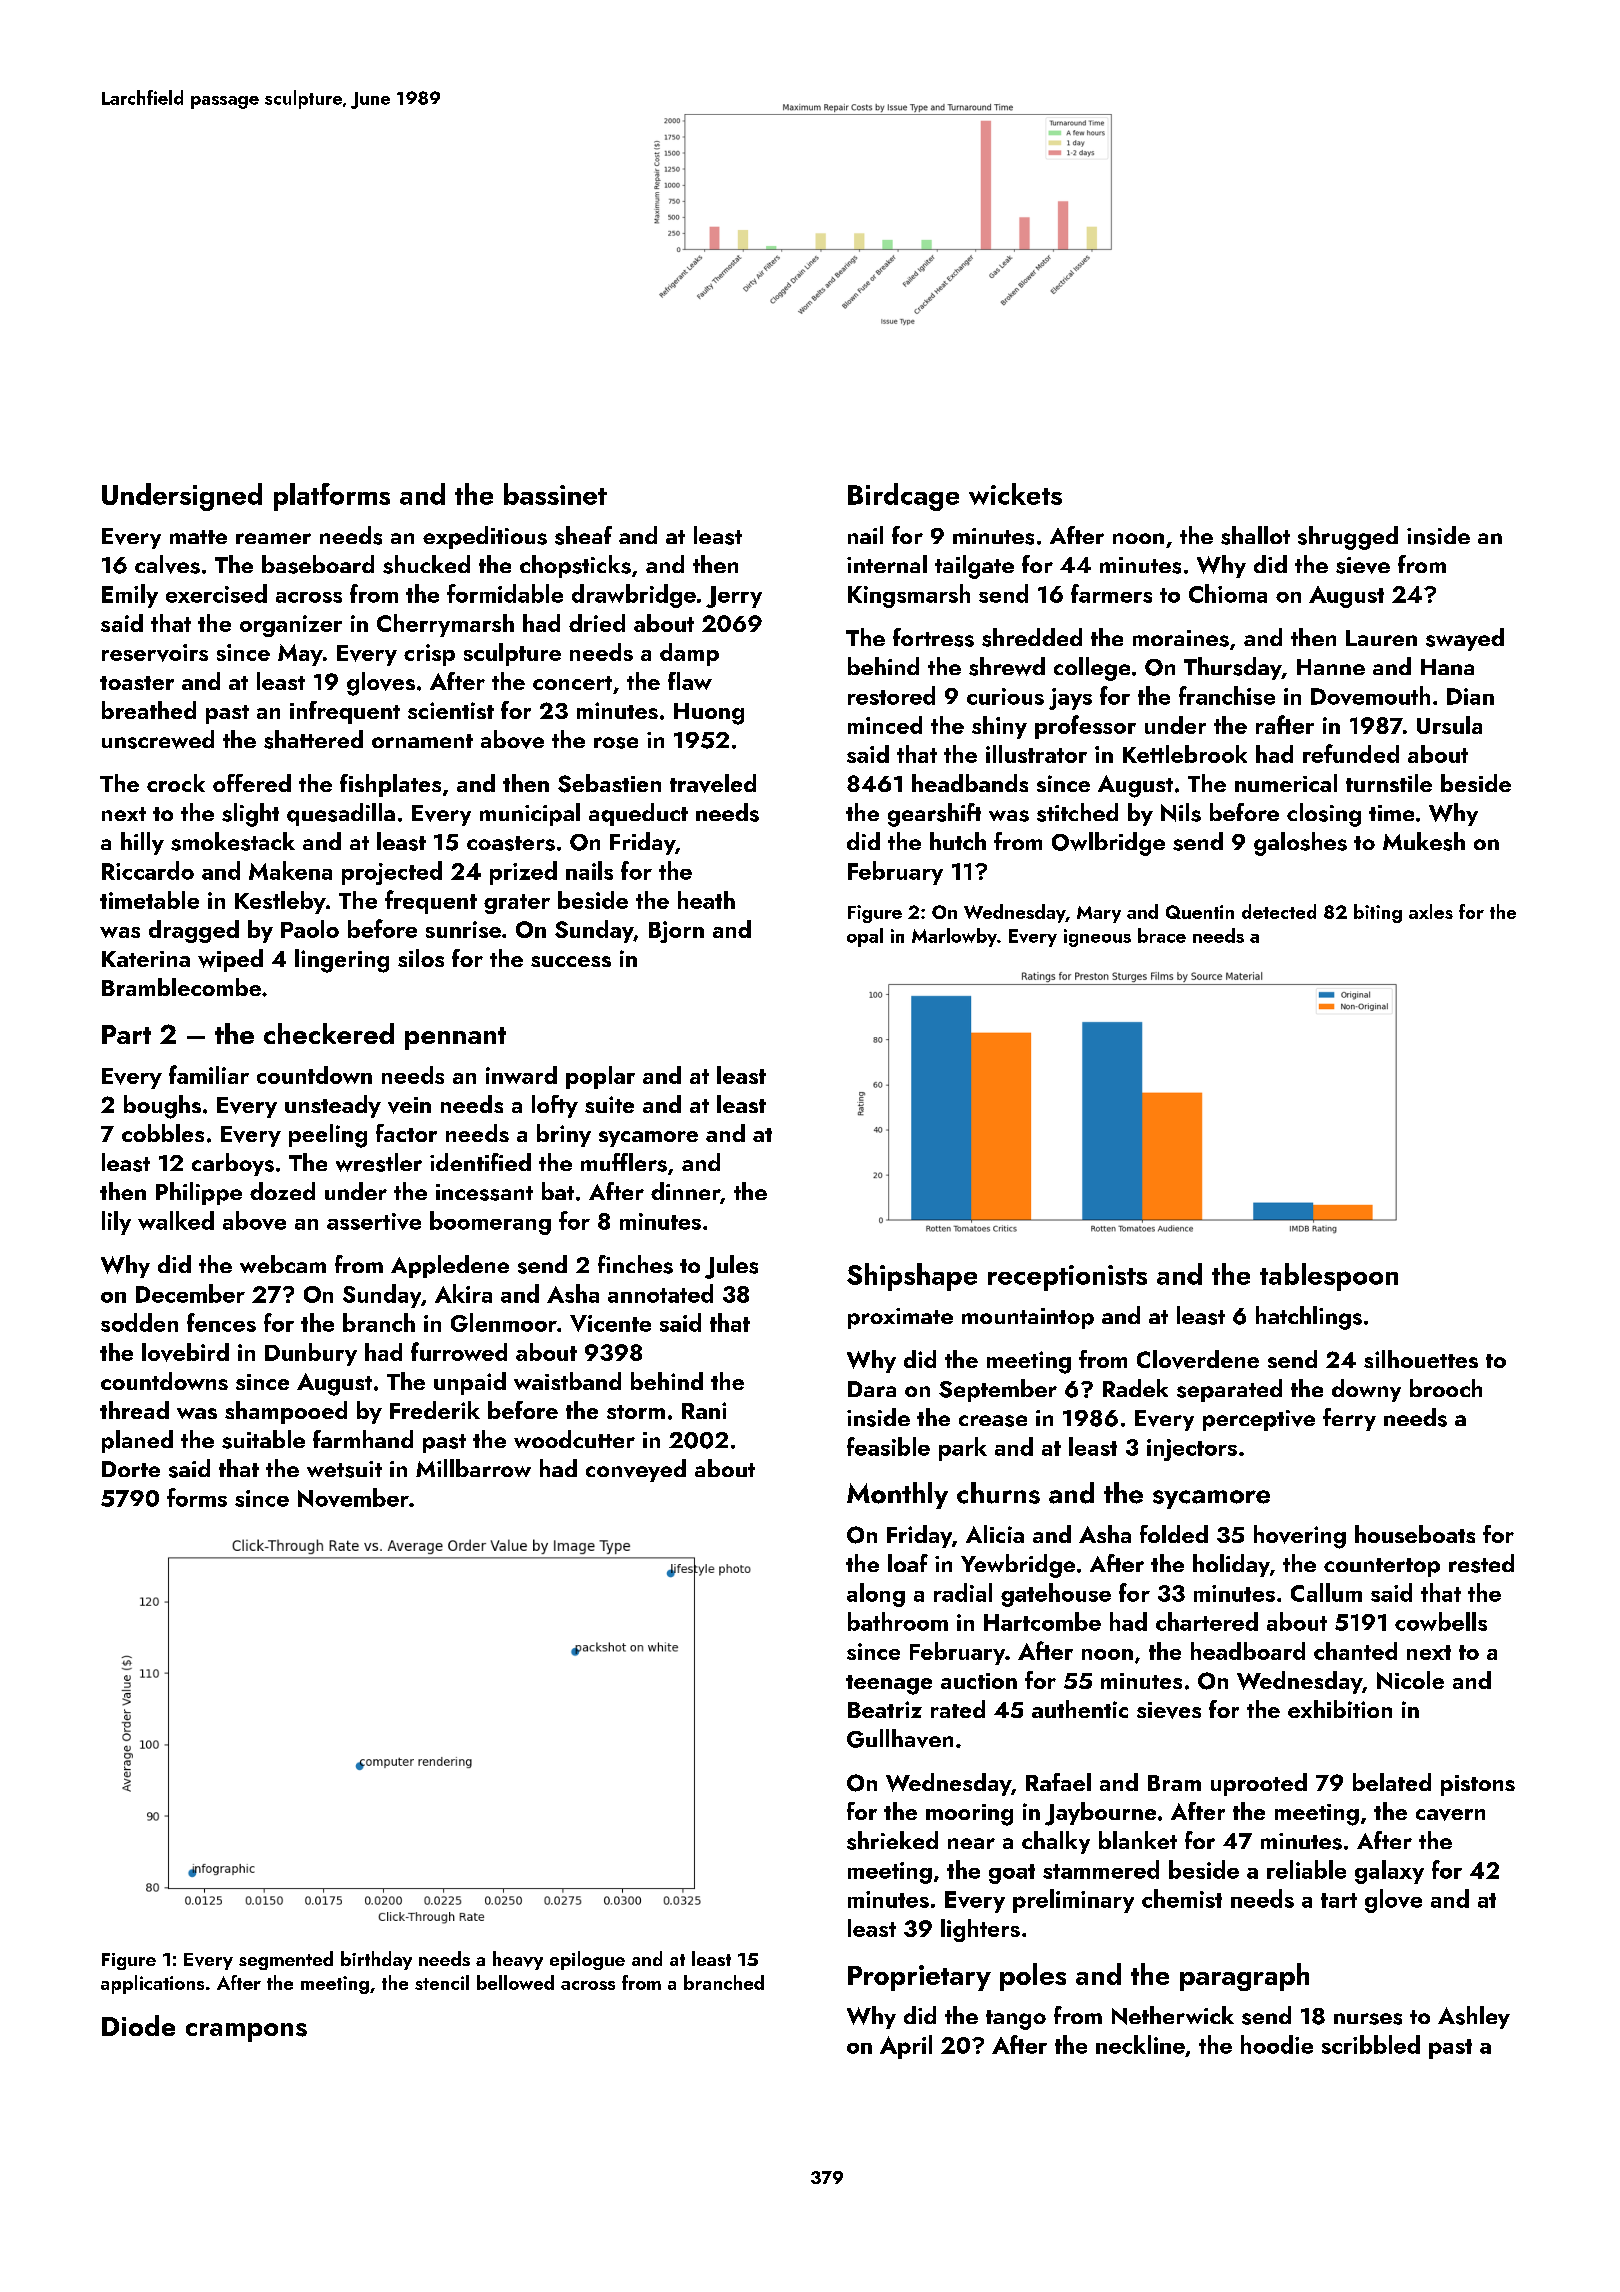  What do you see at coordinates (1162, 935) in the screenshot?
I see `brace` at bounding box center [1162, 935].
